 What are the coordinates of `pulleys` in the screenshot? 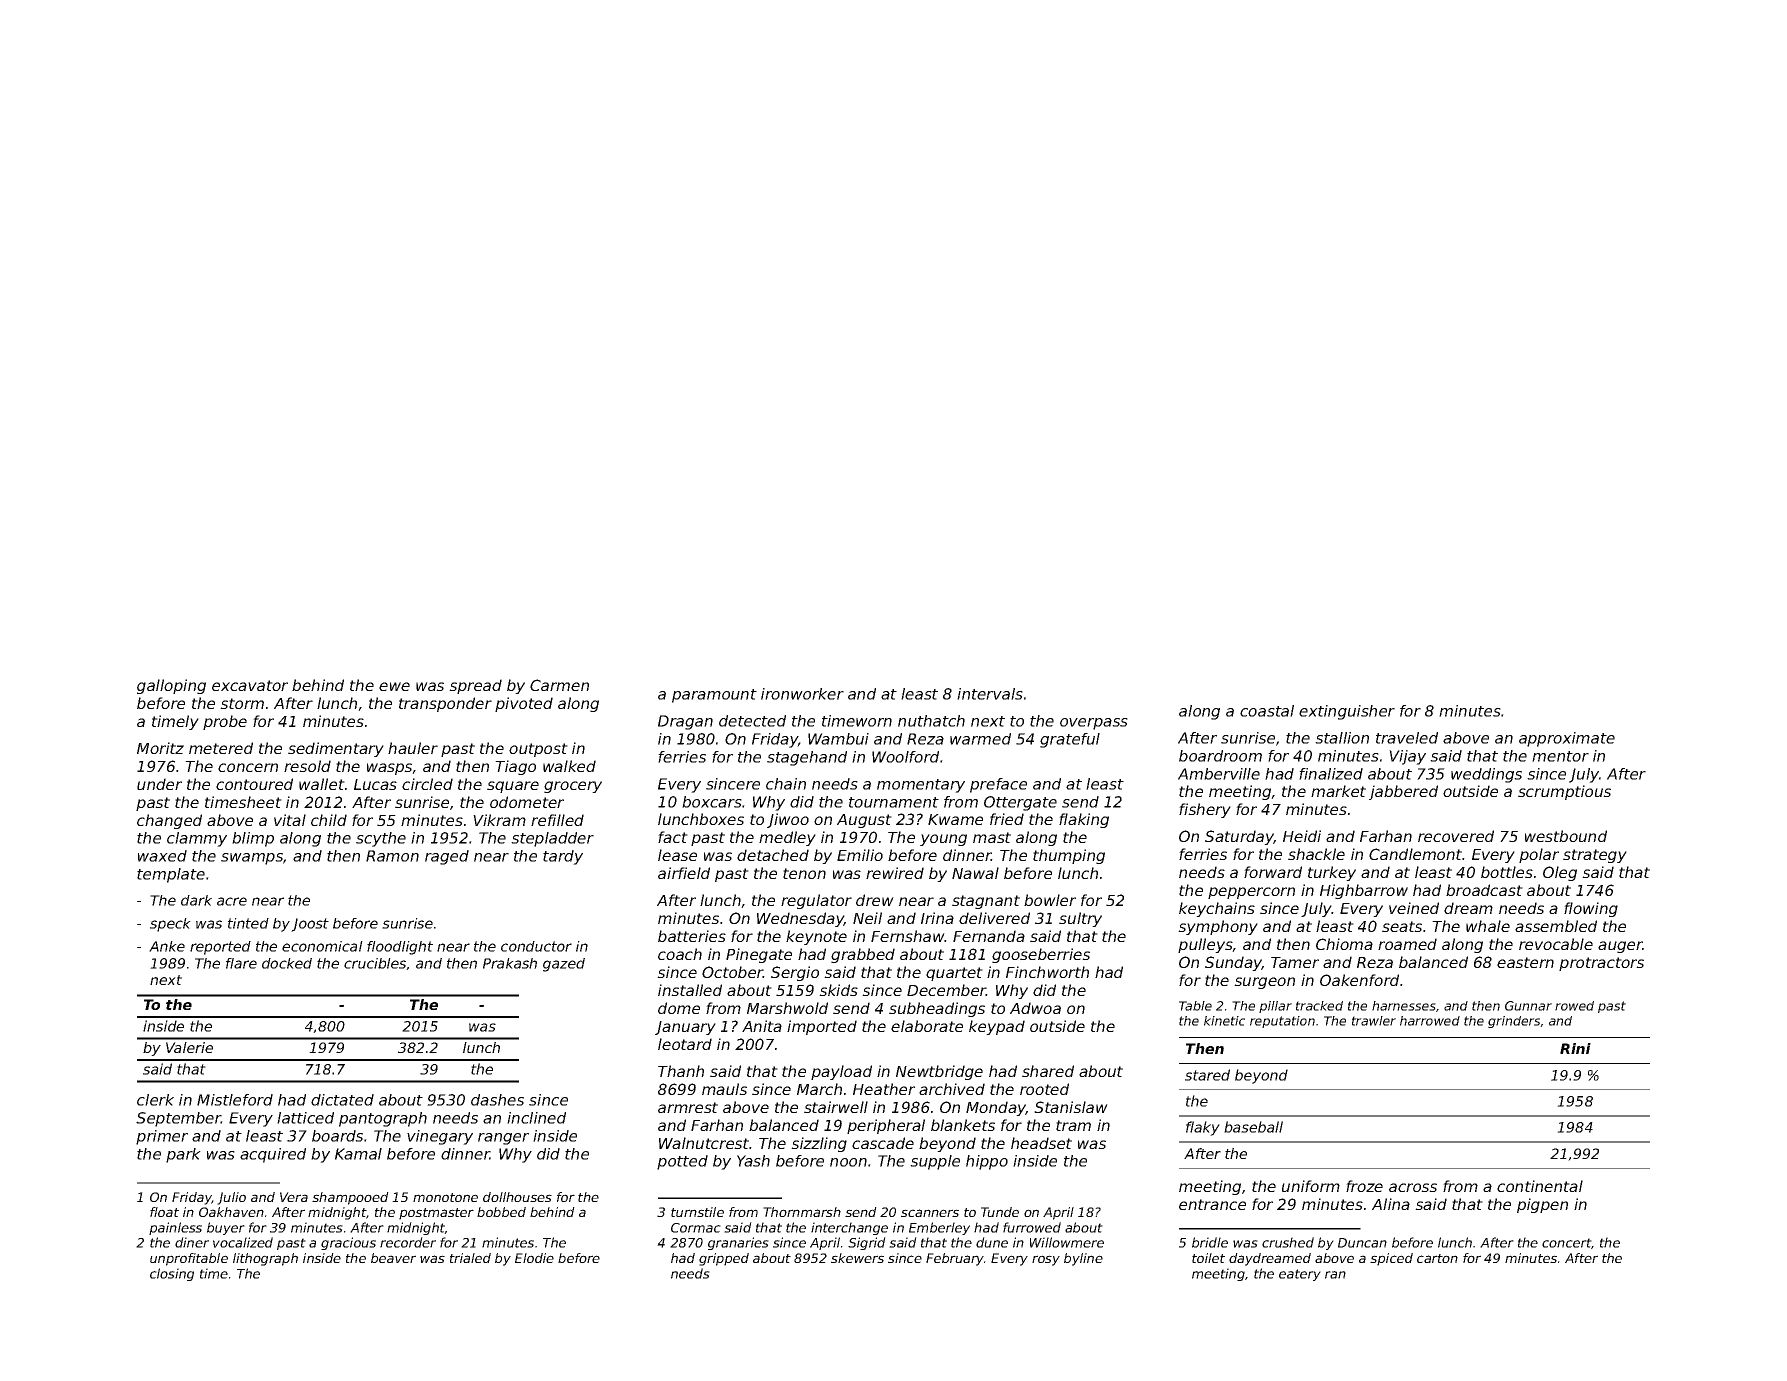 It's located at (1205, 945).
